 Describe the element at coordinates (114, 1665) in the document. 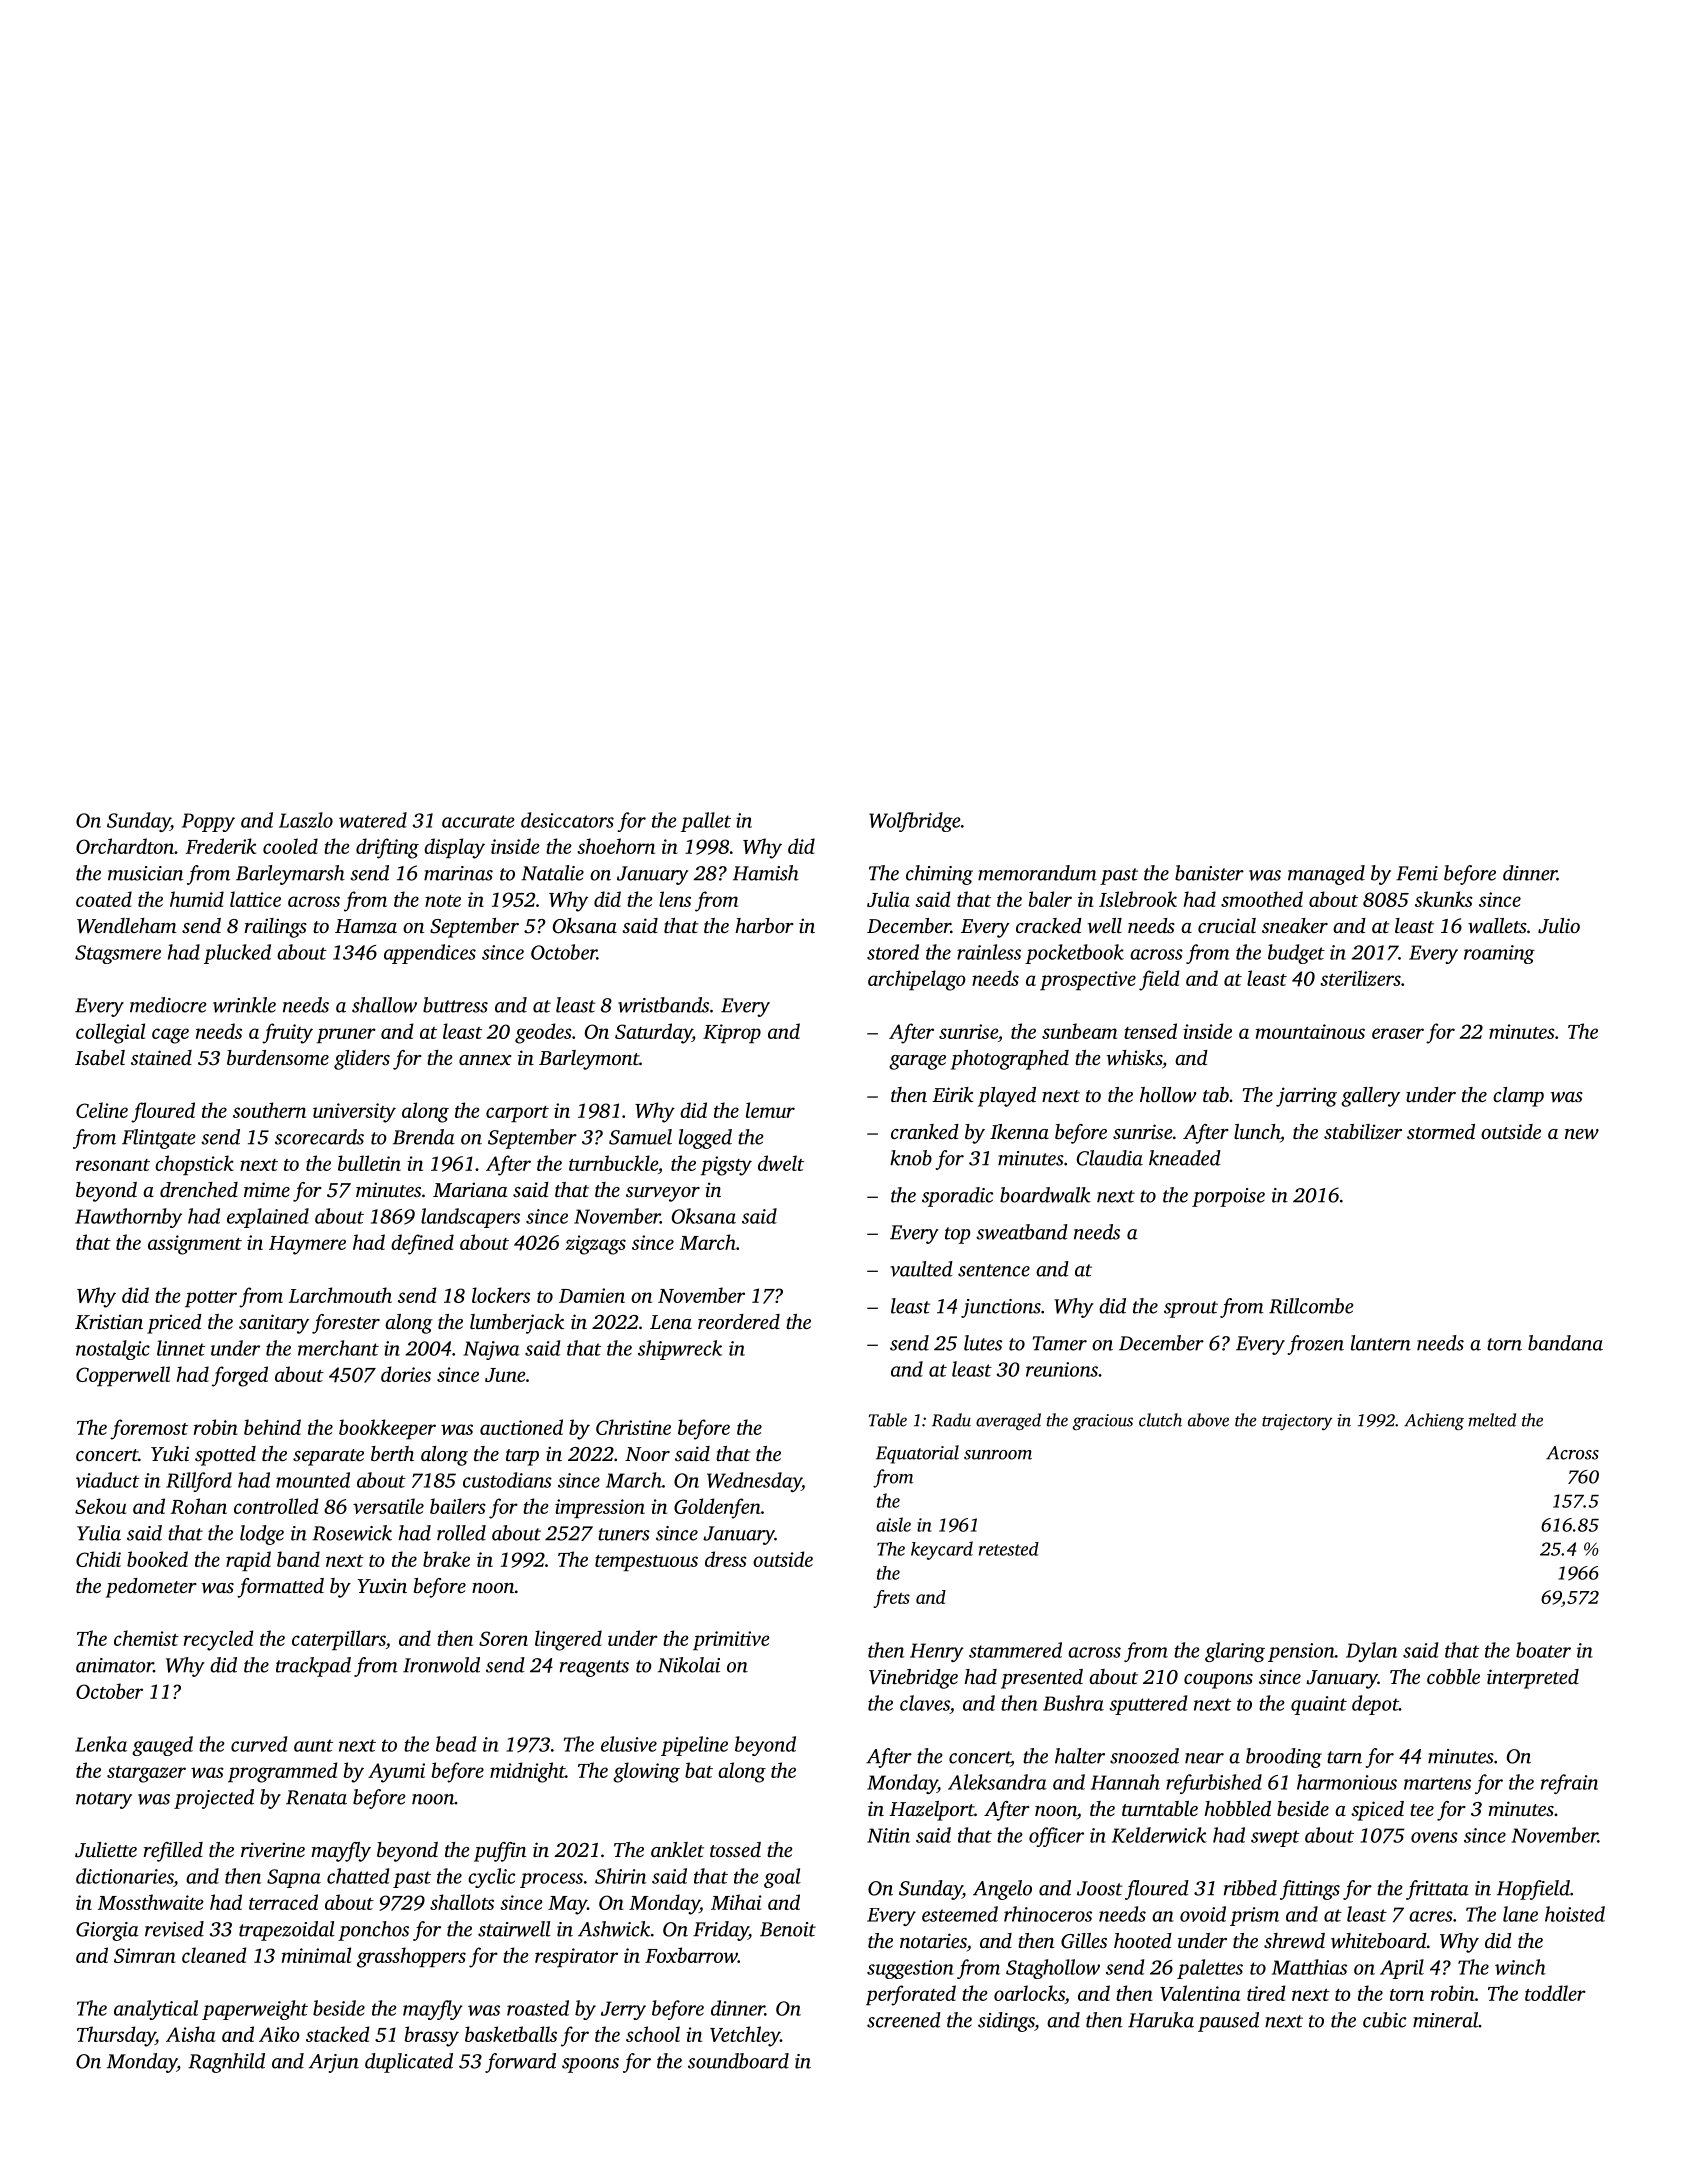

I see `animator` at that location.
